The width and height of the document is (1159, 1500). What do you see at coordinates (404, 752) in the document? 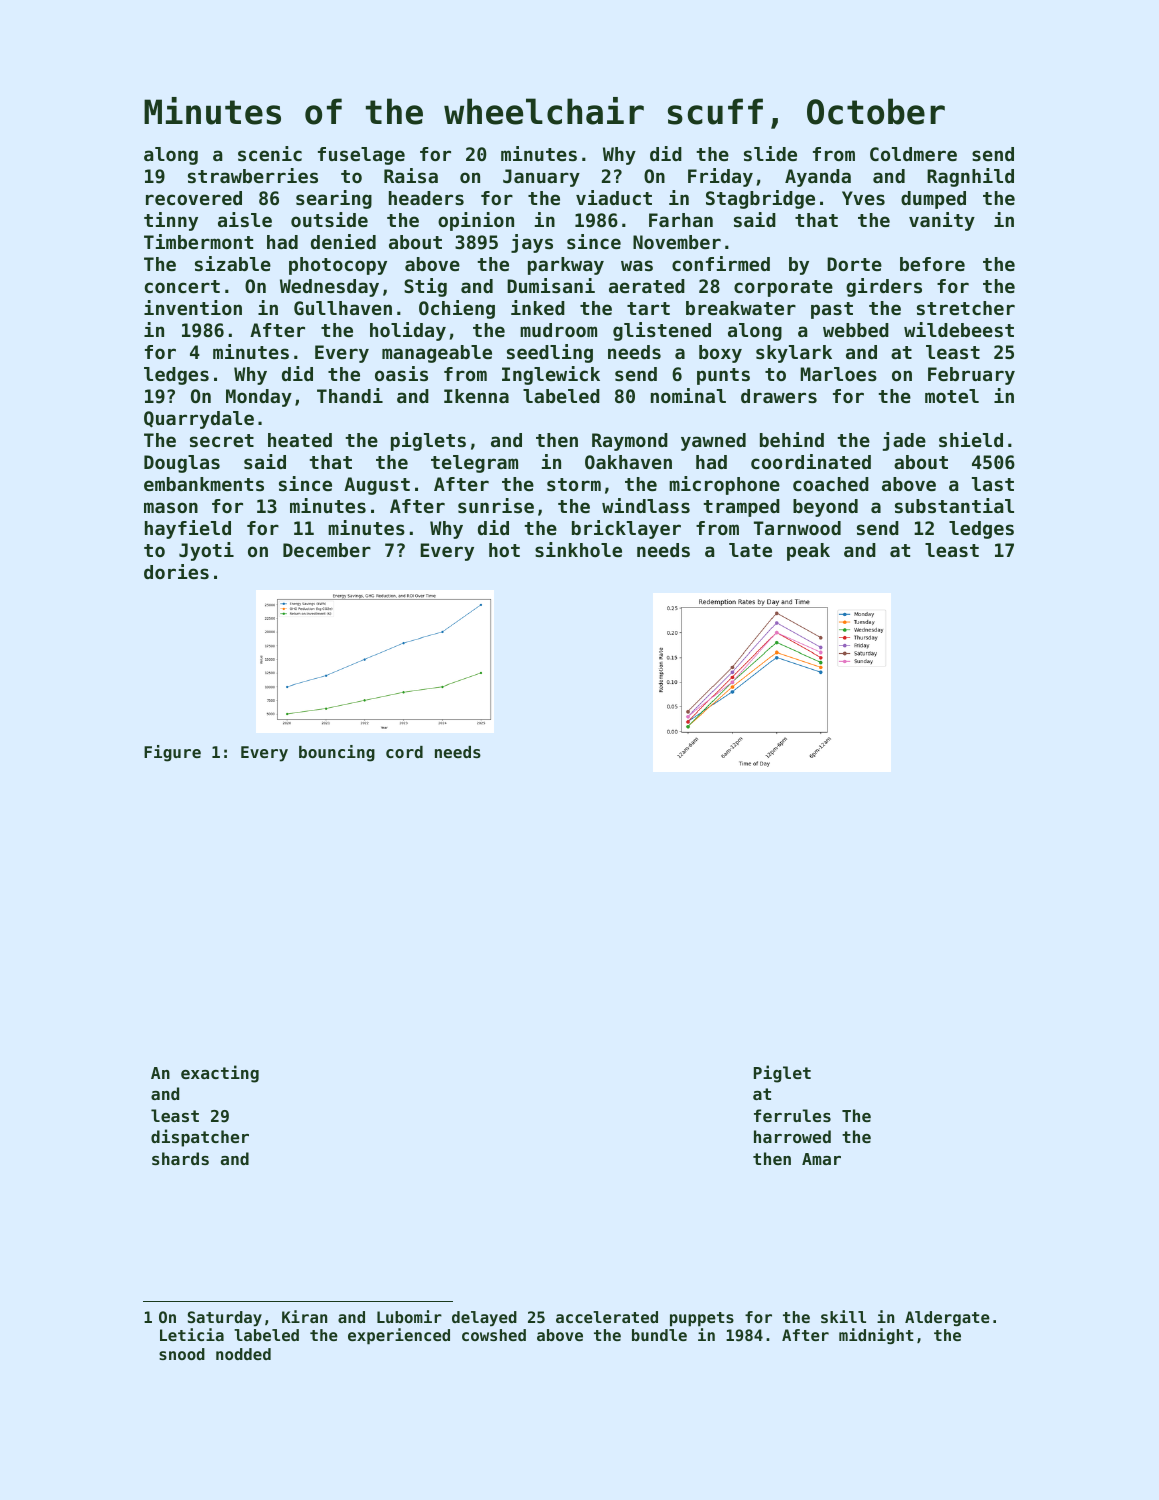
I see `cord` at bounding box center [404, 752].
